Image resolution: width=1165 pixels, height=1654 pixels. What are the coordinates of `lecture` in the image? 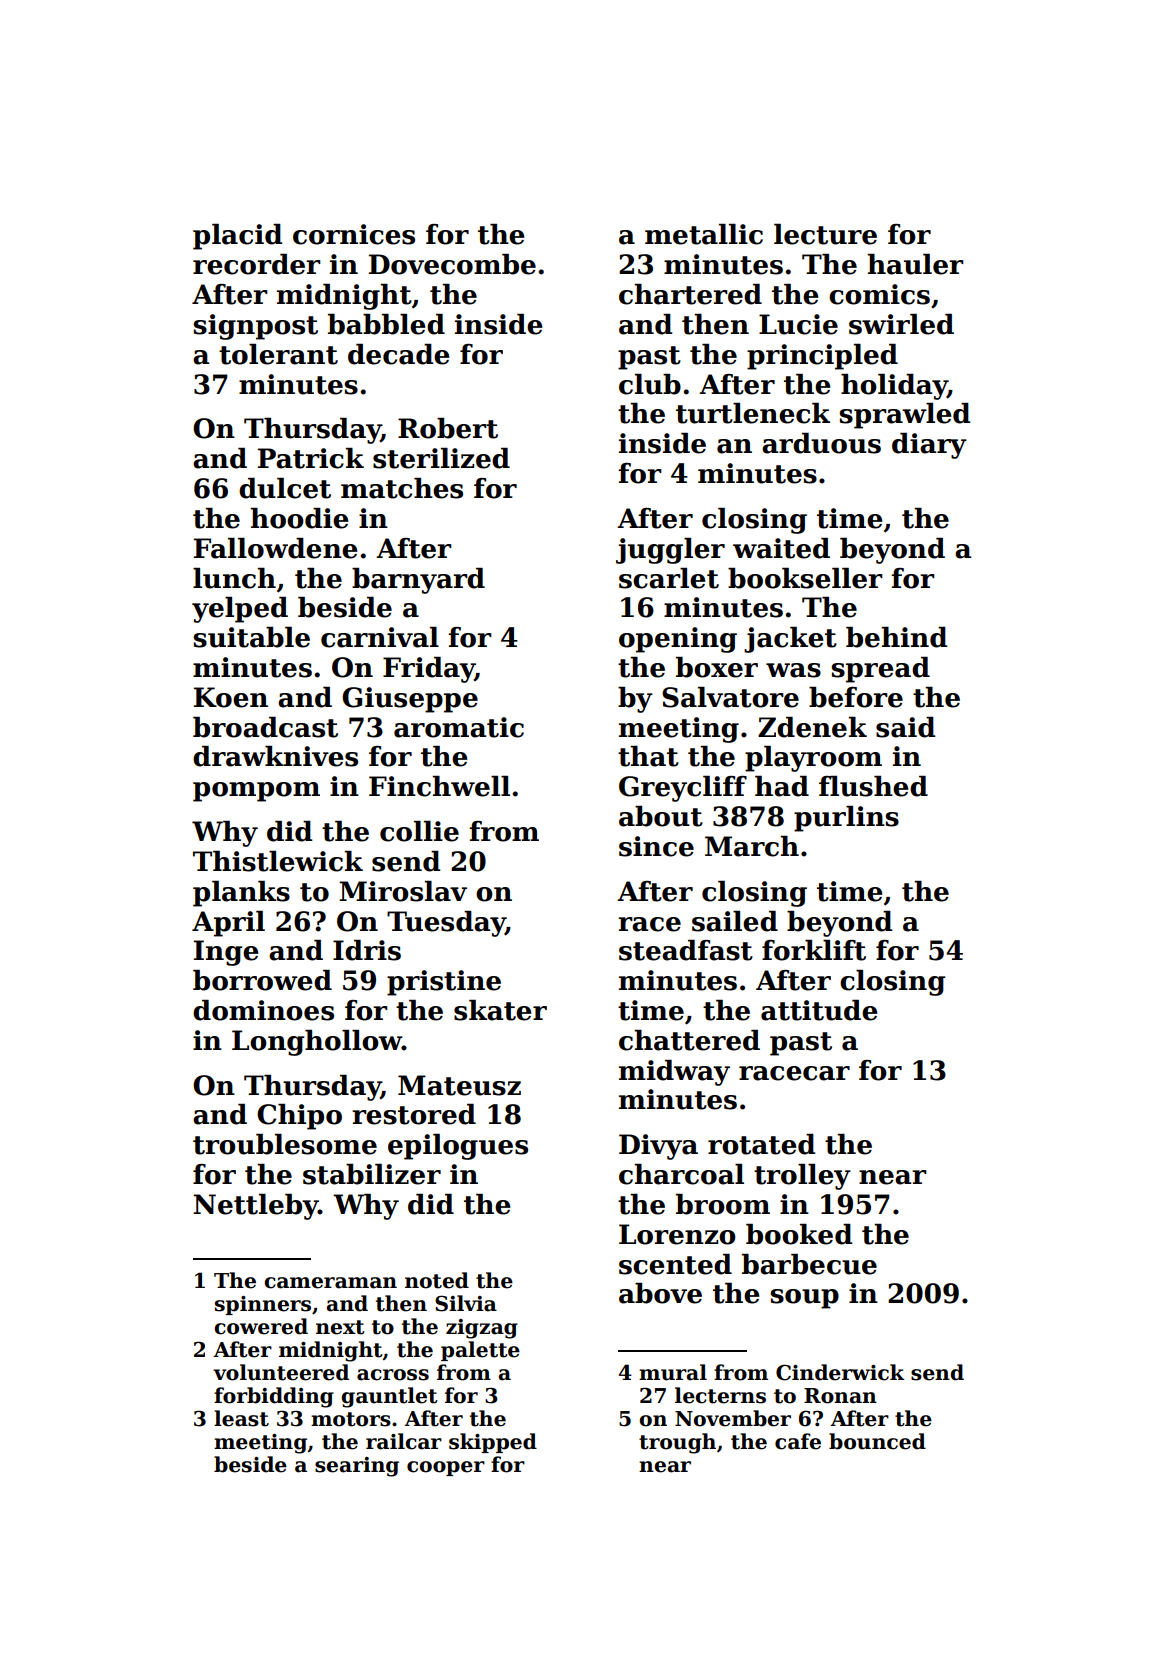 It's located at (825, 234).
